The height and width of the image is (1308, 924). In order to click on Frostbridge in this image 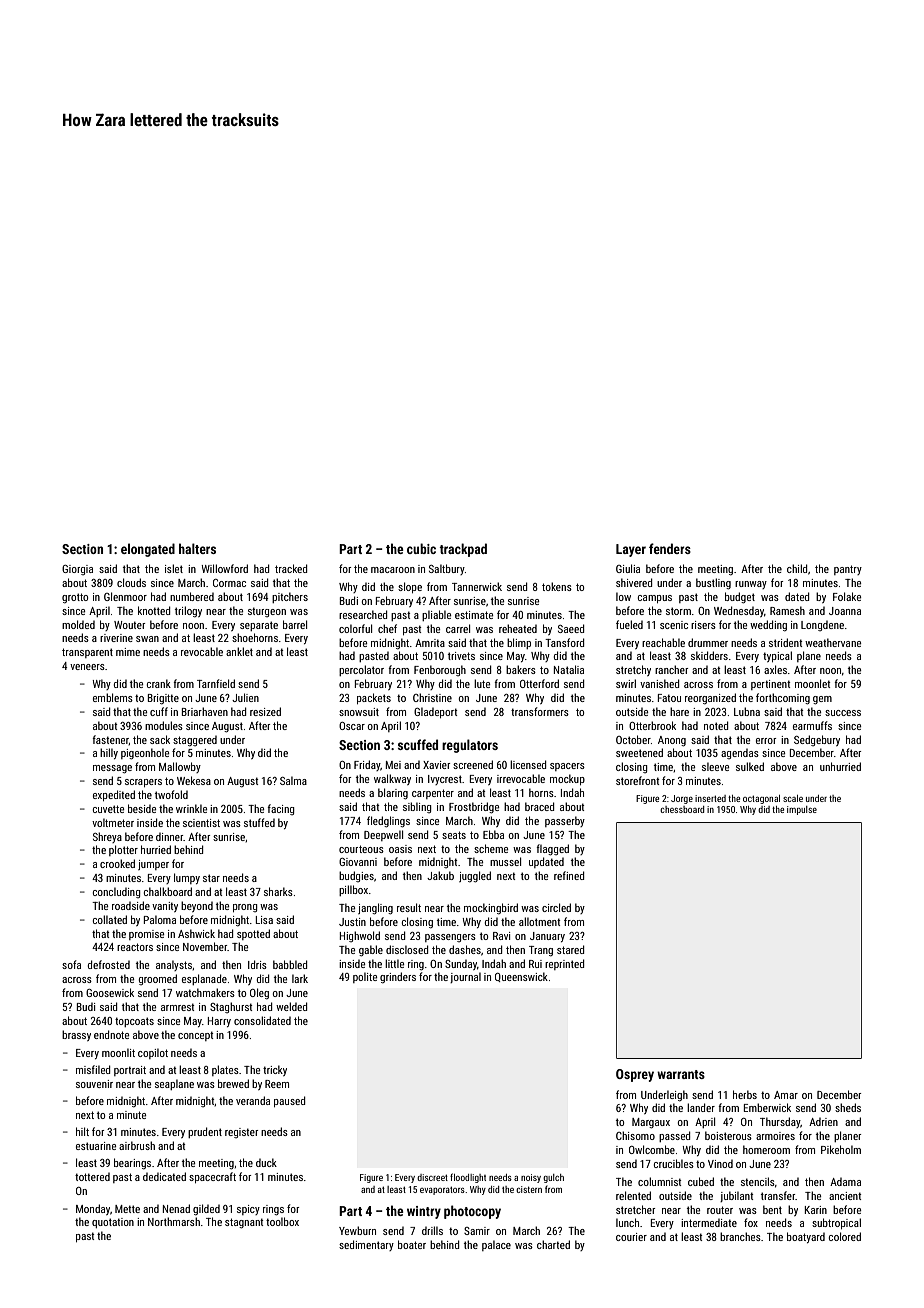, I will do `click(474, 808)`.
